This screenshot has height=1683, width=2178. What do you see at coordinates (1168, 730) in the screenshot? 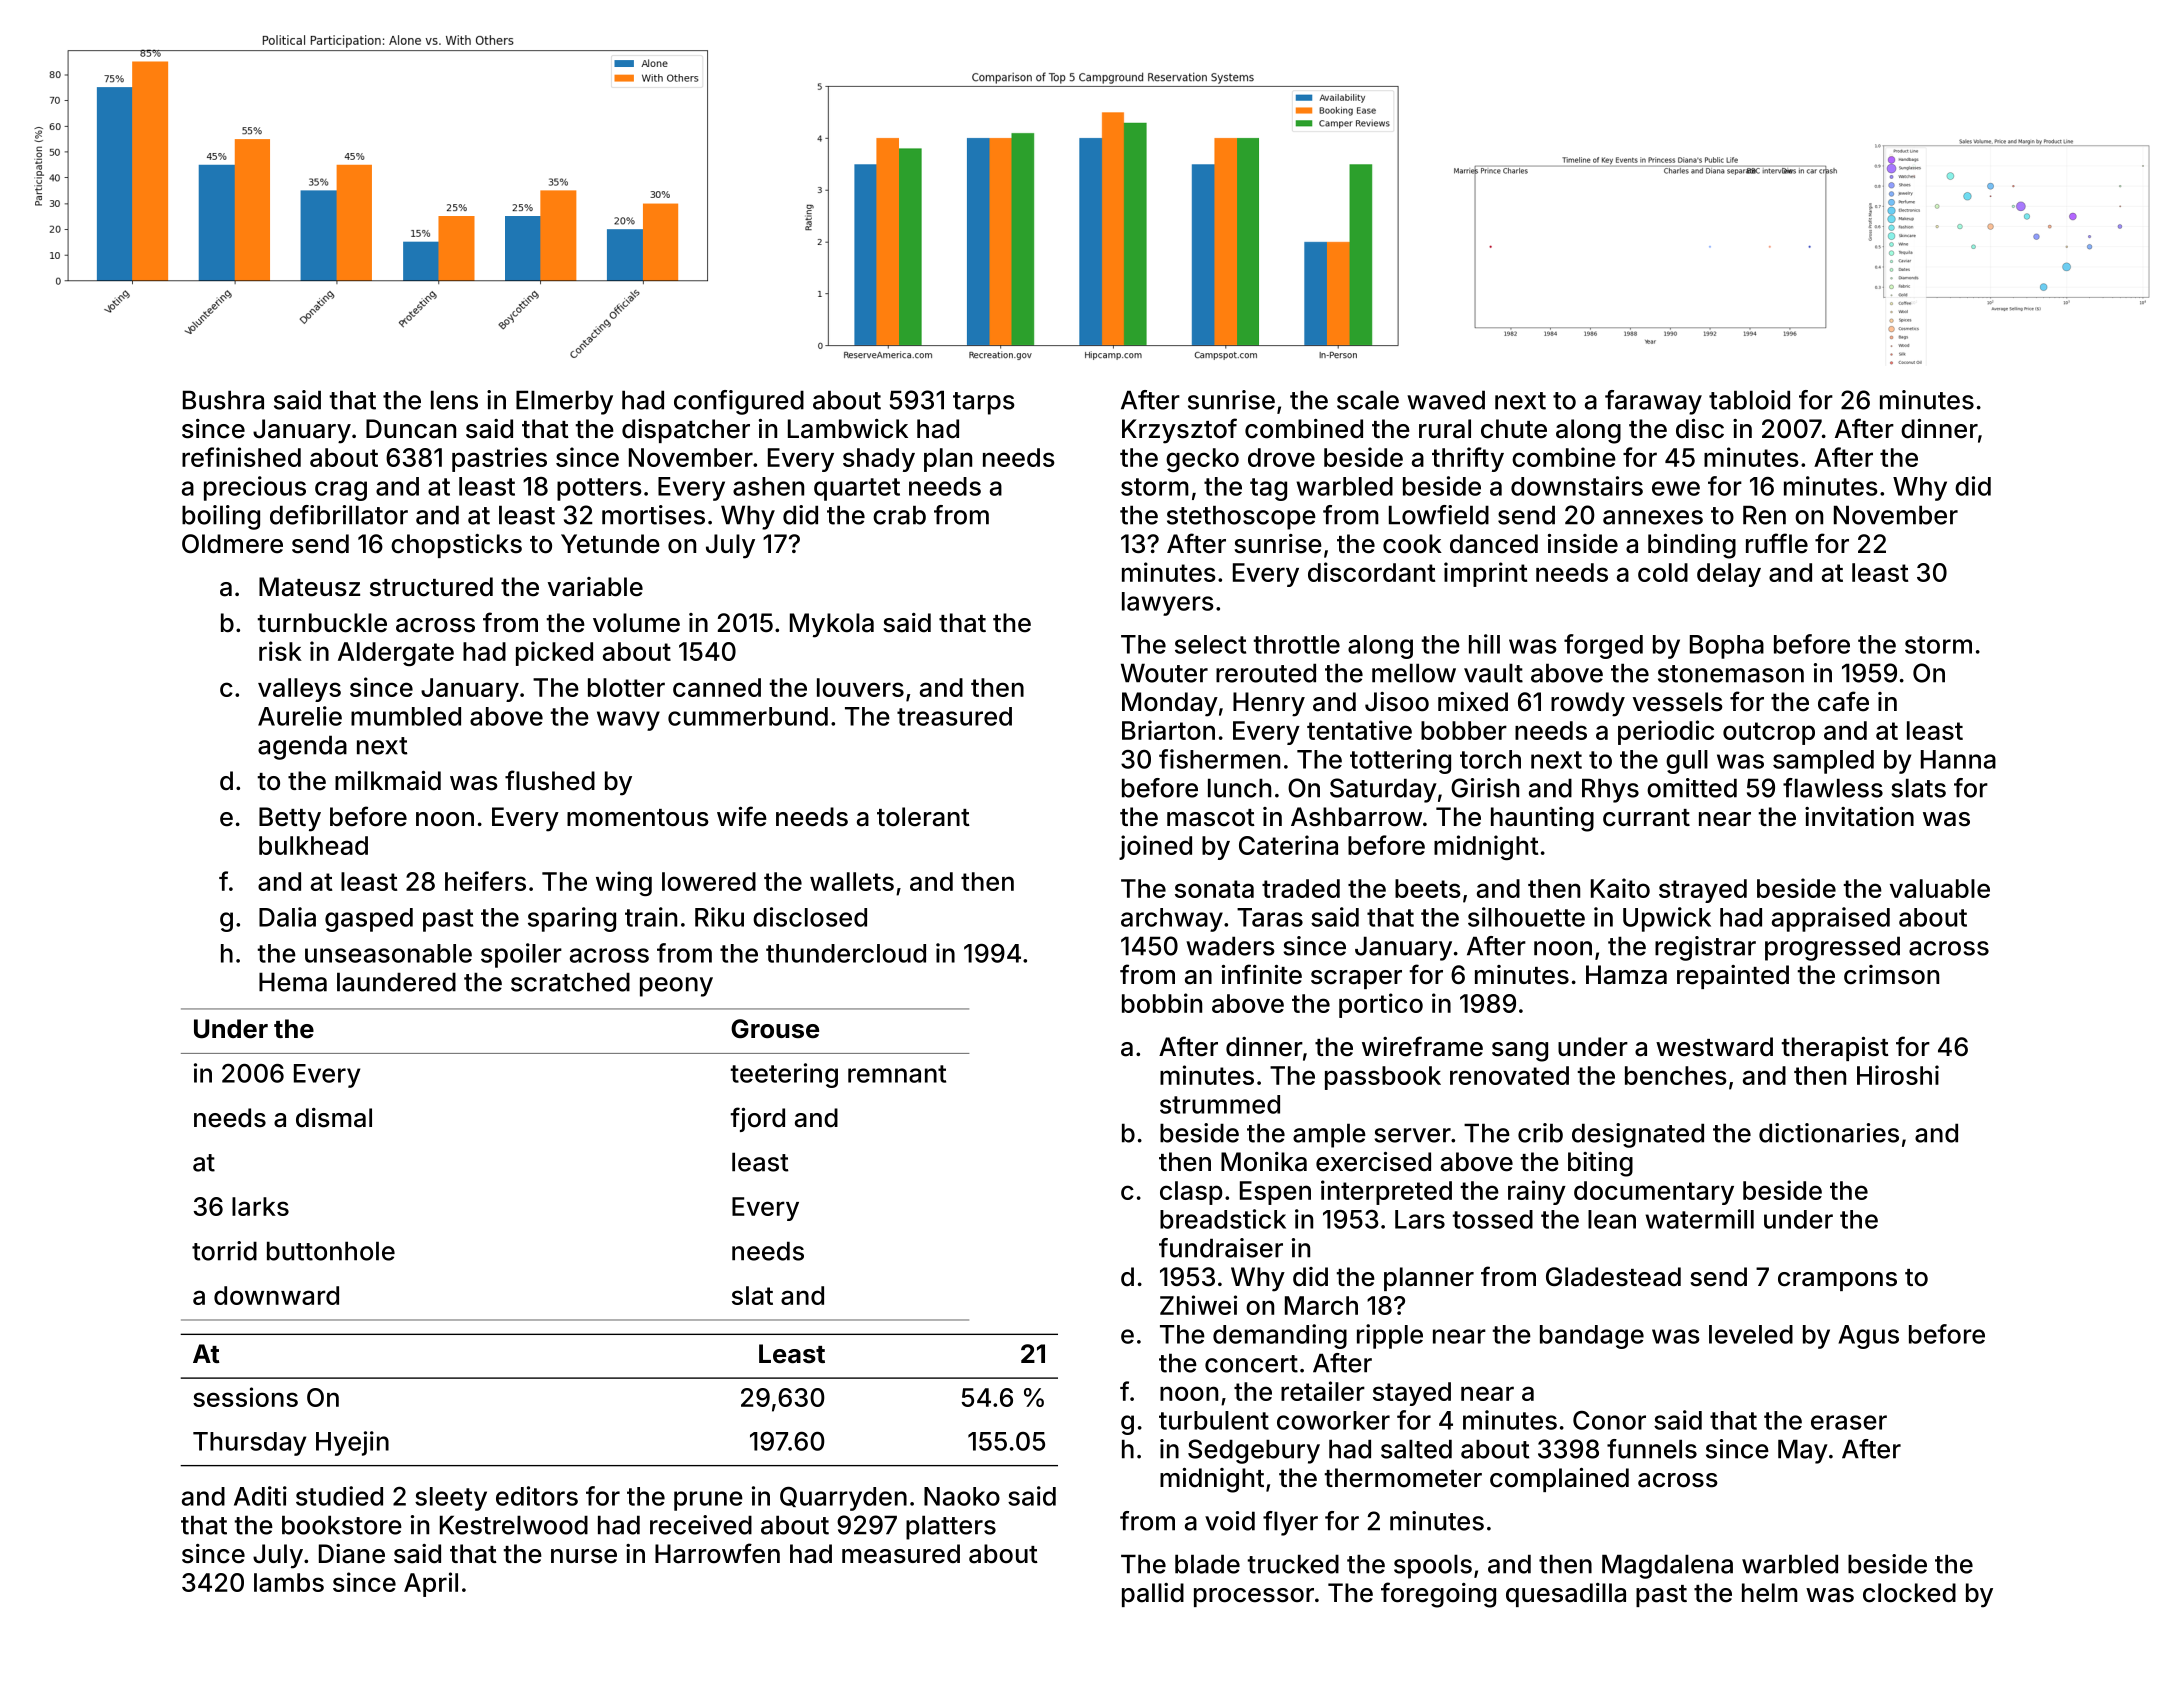
I see `Briarton` at bounding box center [1168, 730].
